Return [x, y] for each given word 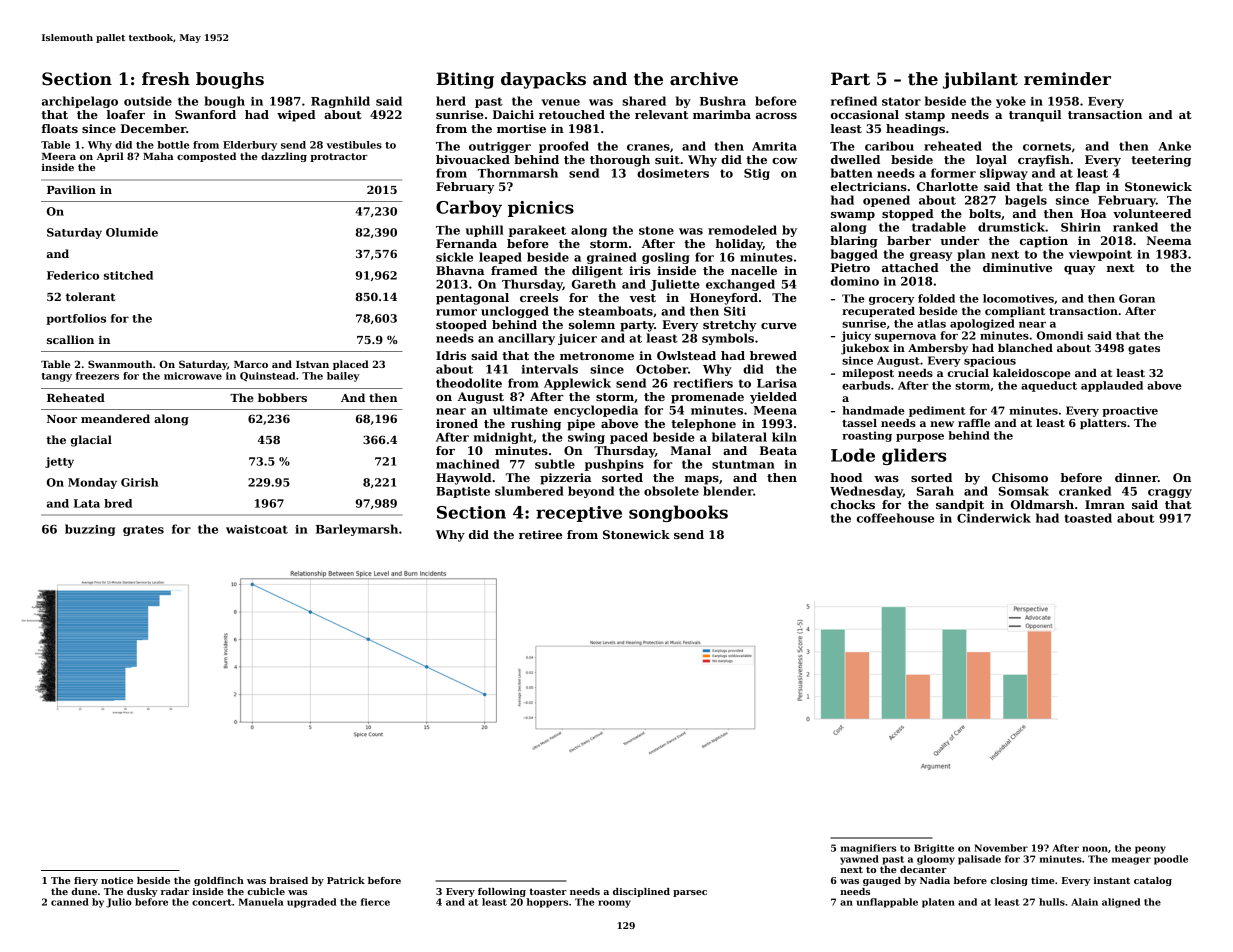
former [953, 173]
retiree [540, 534]
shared [644, 101]
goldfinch [219, 881]
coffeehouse [895, 518]
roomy [614, 904]
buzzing [90, 530]
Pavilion [71, 189]
